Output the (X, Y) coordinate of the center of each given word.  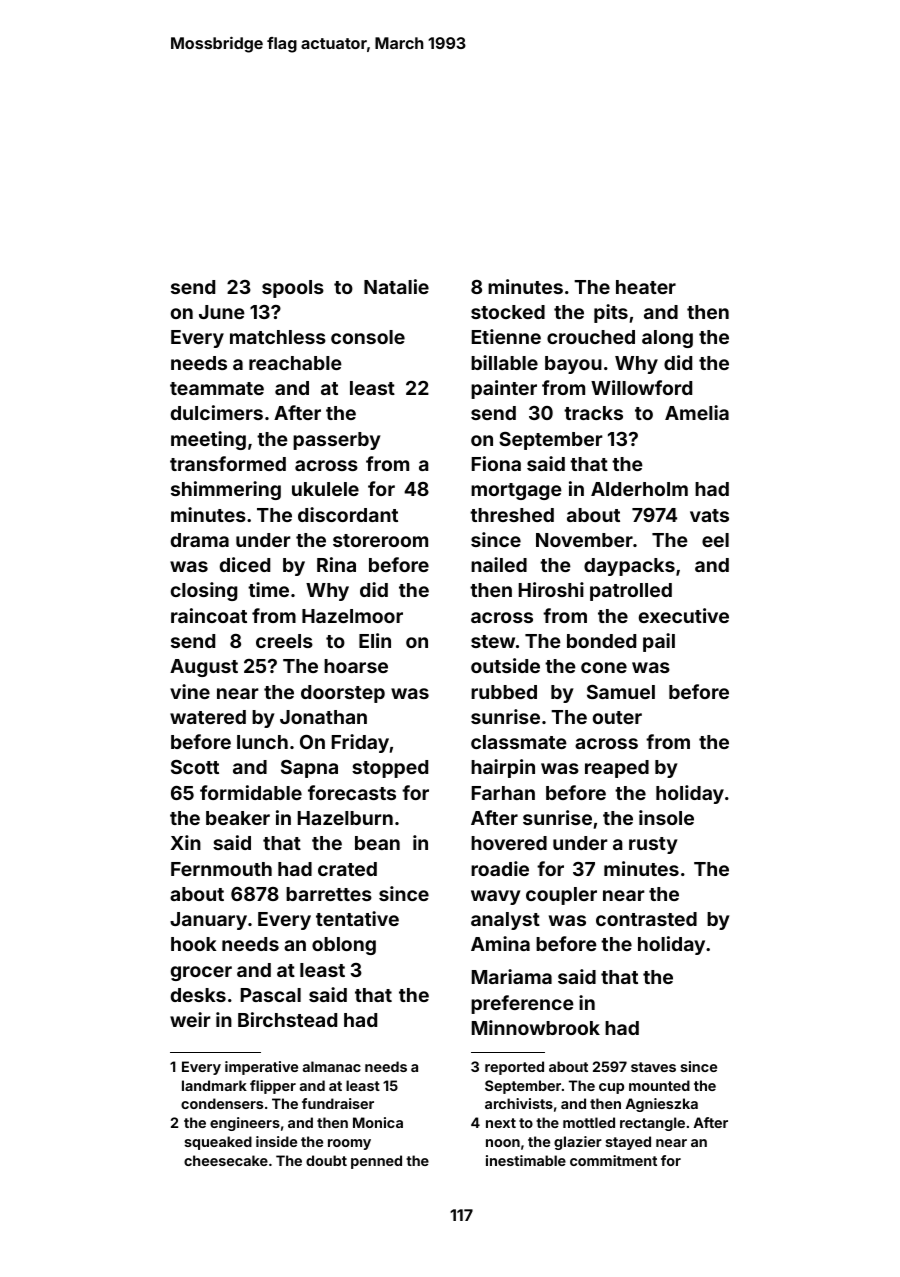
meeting (208, 440)
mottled (589, 1122)
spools (293, 289)
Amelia (697, 412)
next (501, 1123)
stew (493, 641)
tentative (357, 918)
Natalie (396, 286)
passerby (337, 441)
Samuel (621, 692)
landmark (214, 1085)
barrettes (329, 894)
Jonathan (323, 717)
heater (646, 287)
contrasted (646, 919)
